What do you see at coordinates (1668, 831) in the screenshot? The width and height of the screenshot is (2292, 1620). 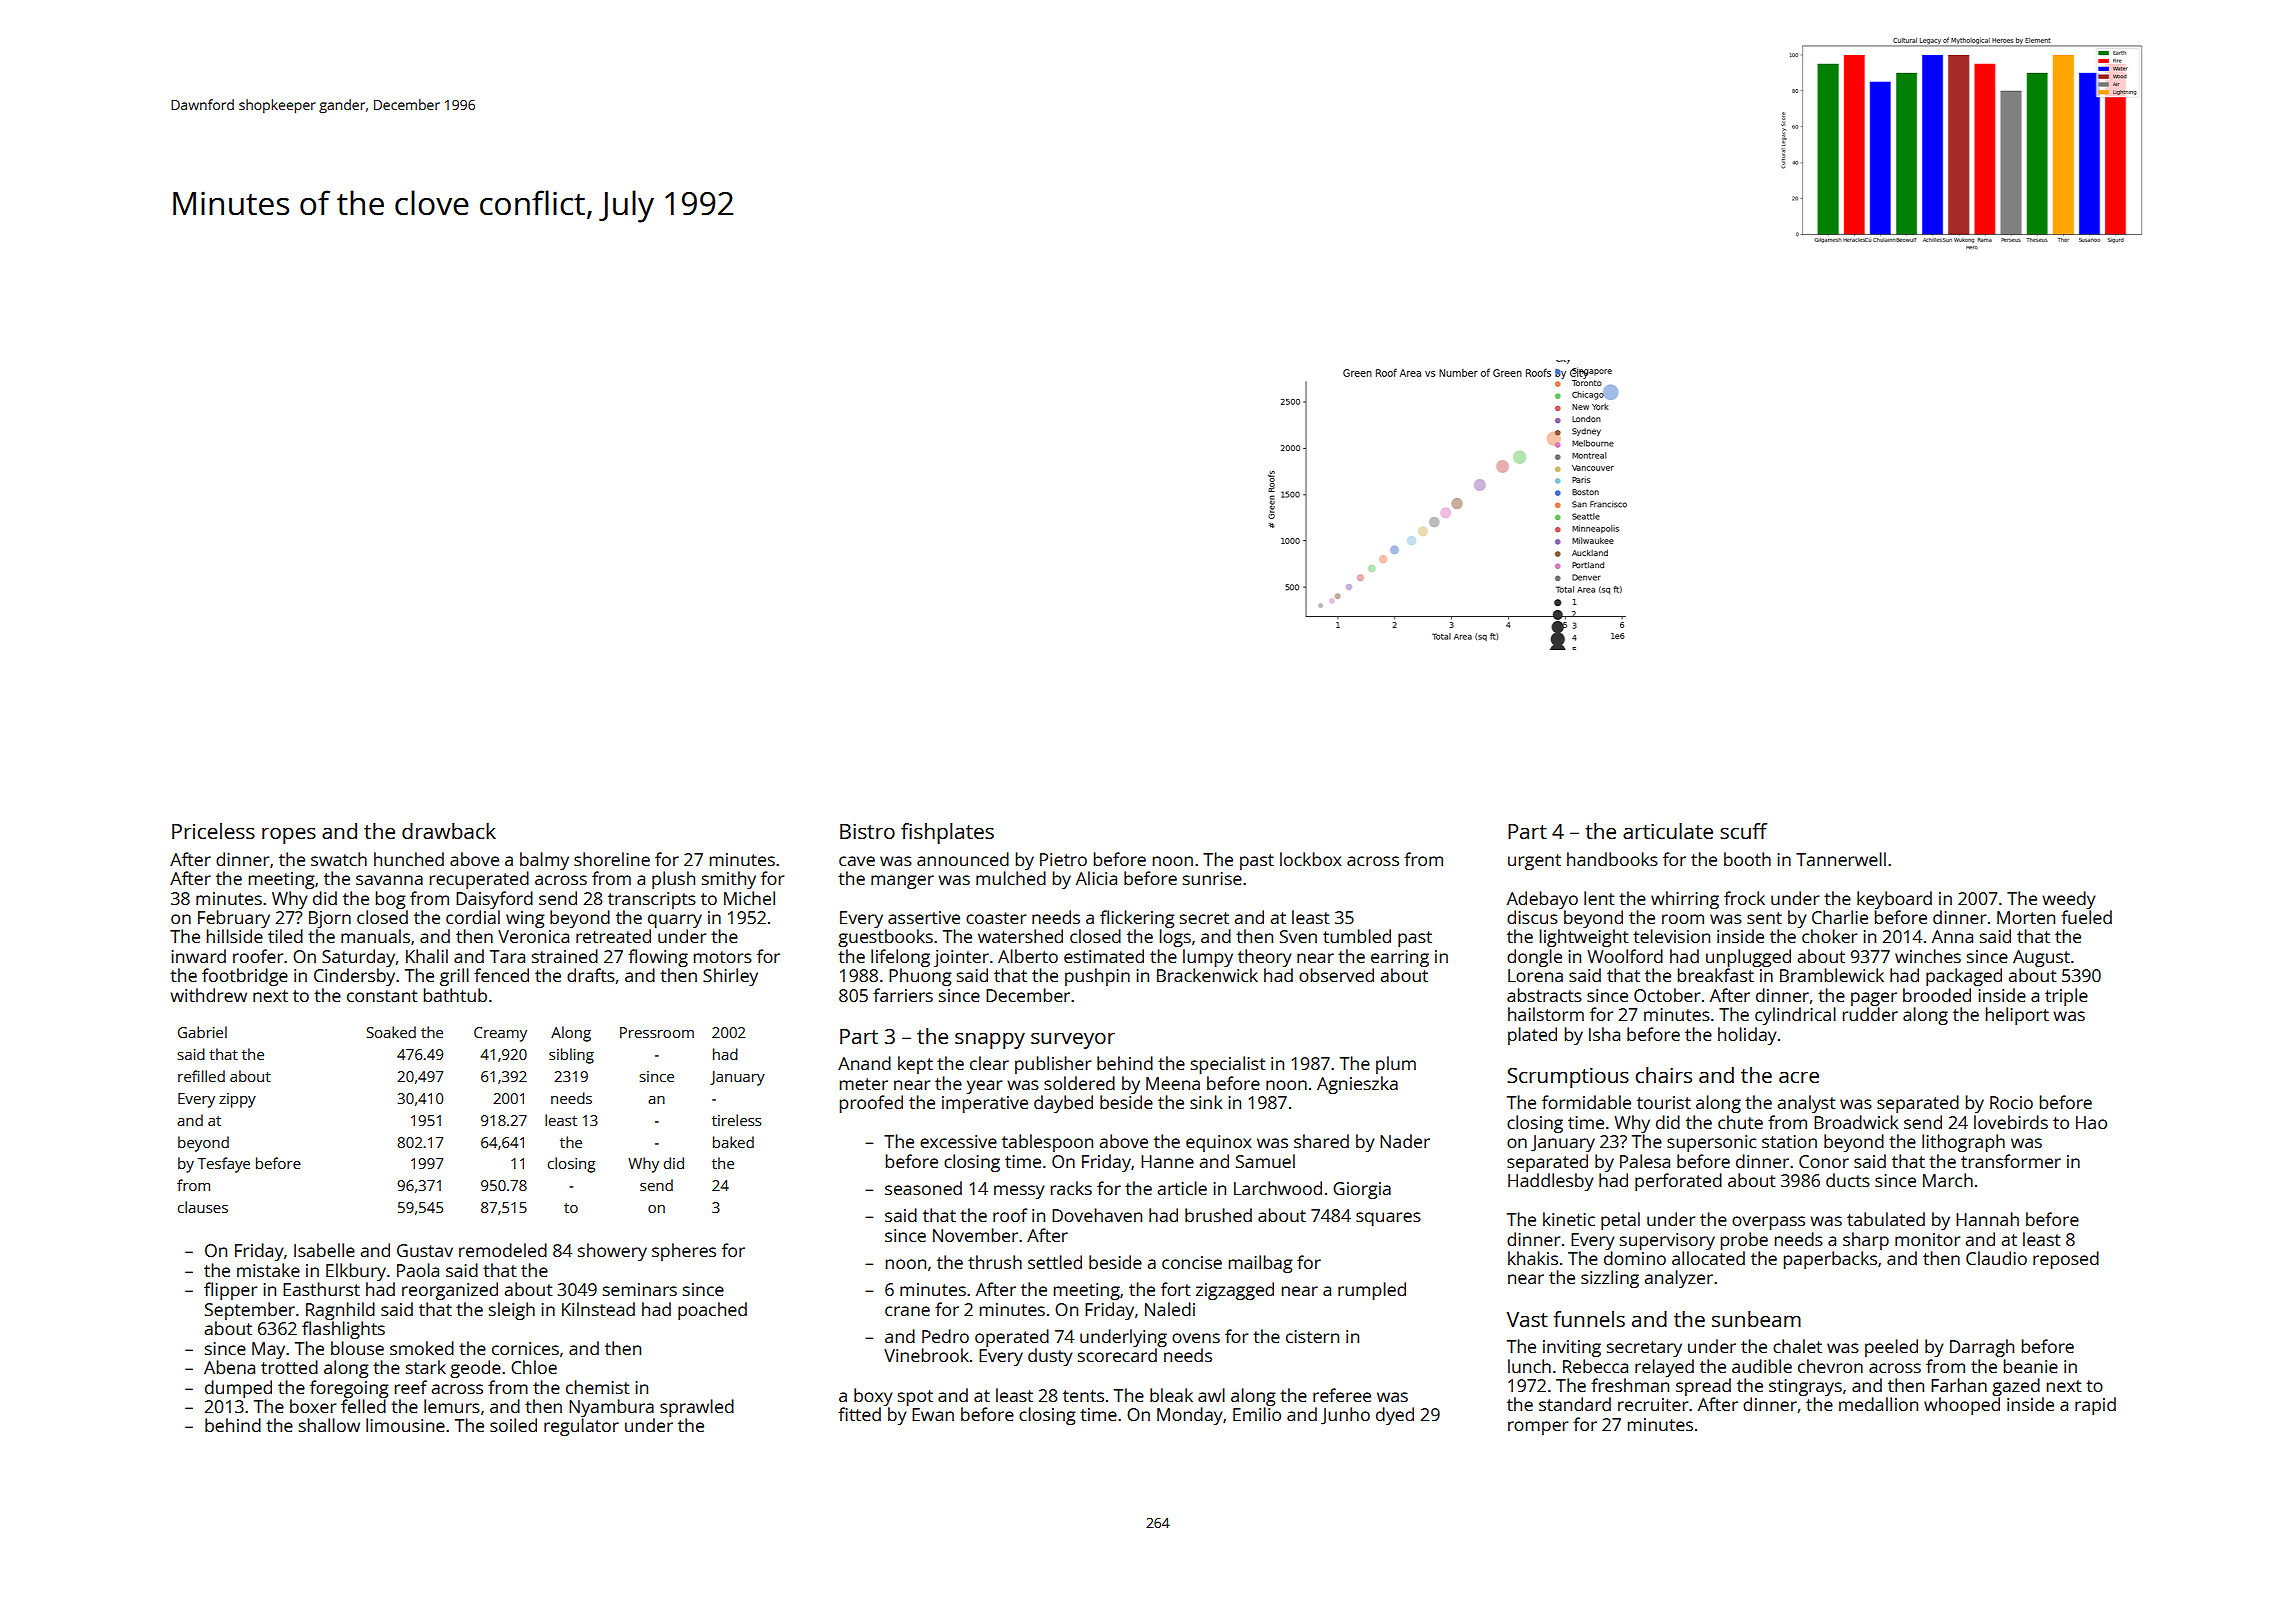 I see `articulate` at bounding box center [1668, 831].
